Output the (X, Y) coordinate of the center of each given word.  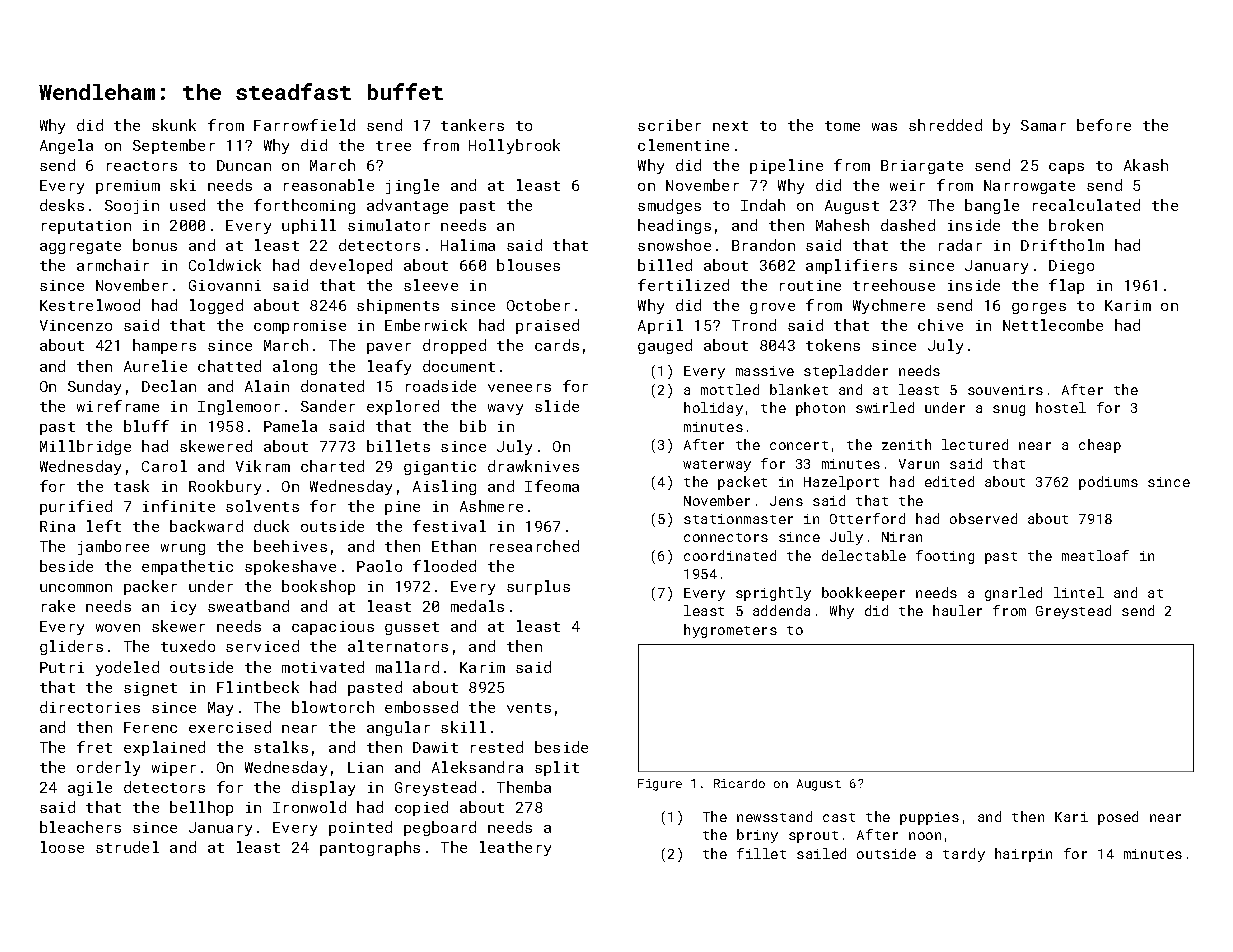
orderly (108, 768)
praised (547, 326)
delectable (864, 555)
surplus (538, 587)
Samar (1043, 125)
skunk (174, 125)
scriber (669, 125)
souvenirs (1005, 390)
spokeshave (290, 567)
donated (332, 386)
